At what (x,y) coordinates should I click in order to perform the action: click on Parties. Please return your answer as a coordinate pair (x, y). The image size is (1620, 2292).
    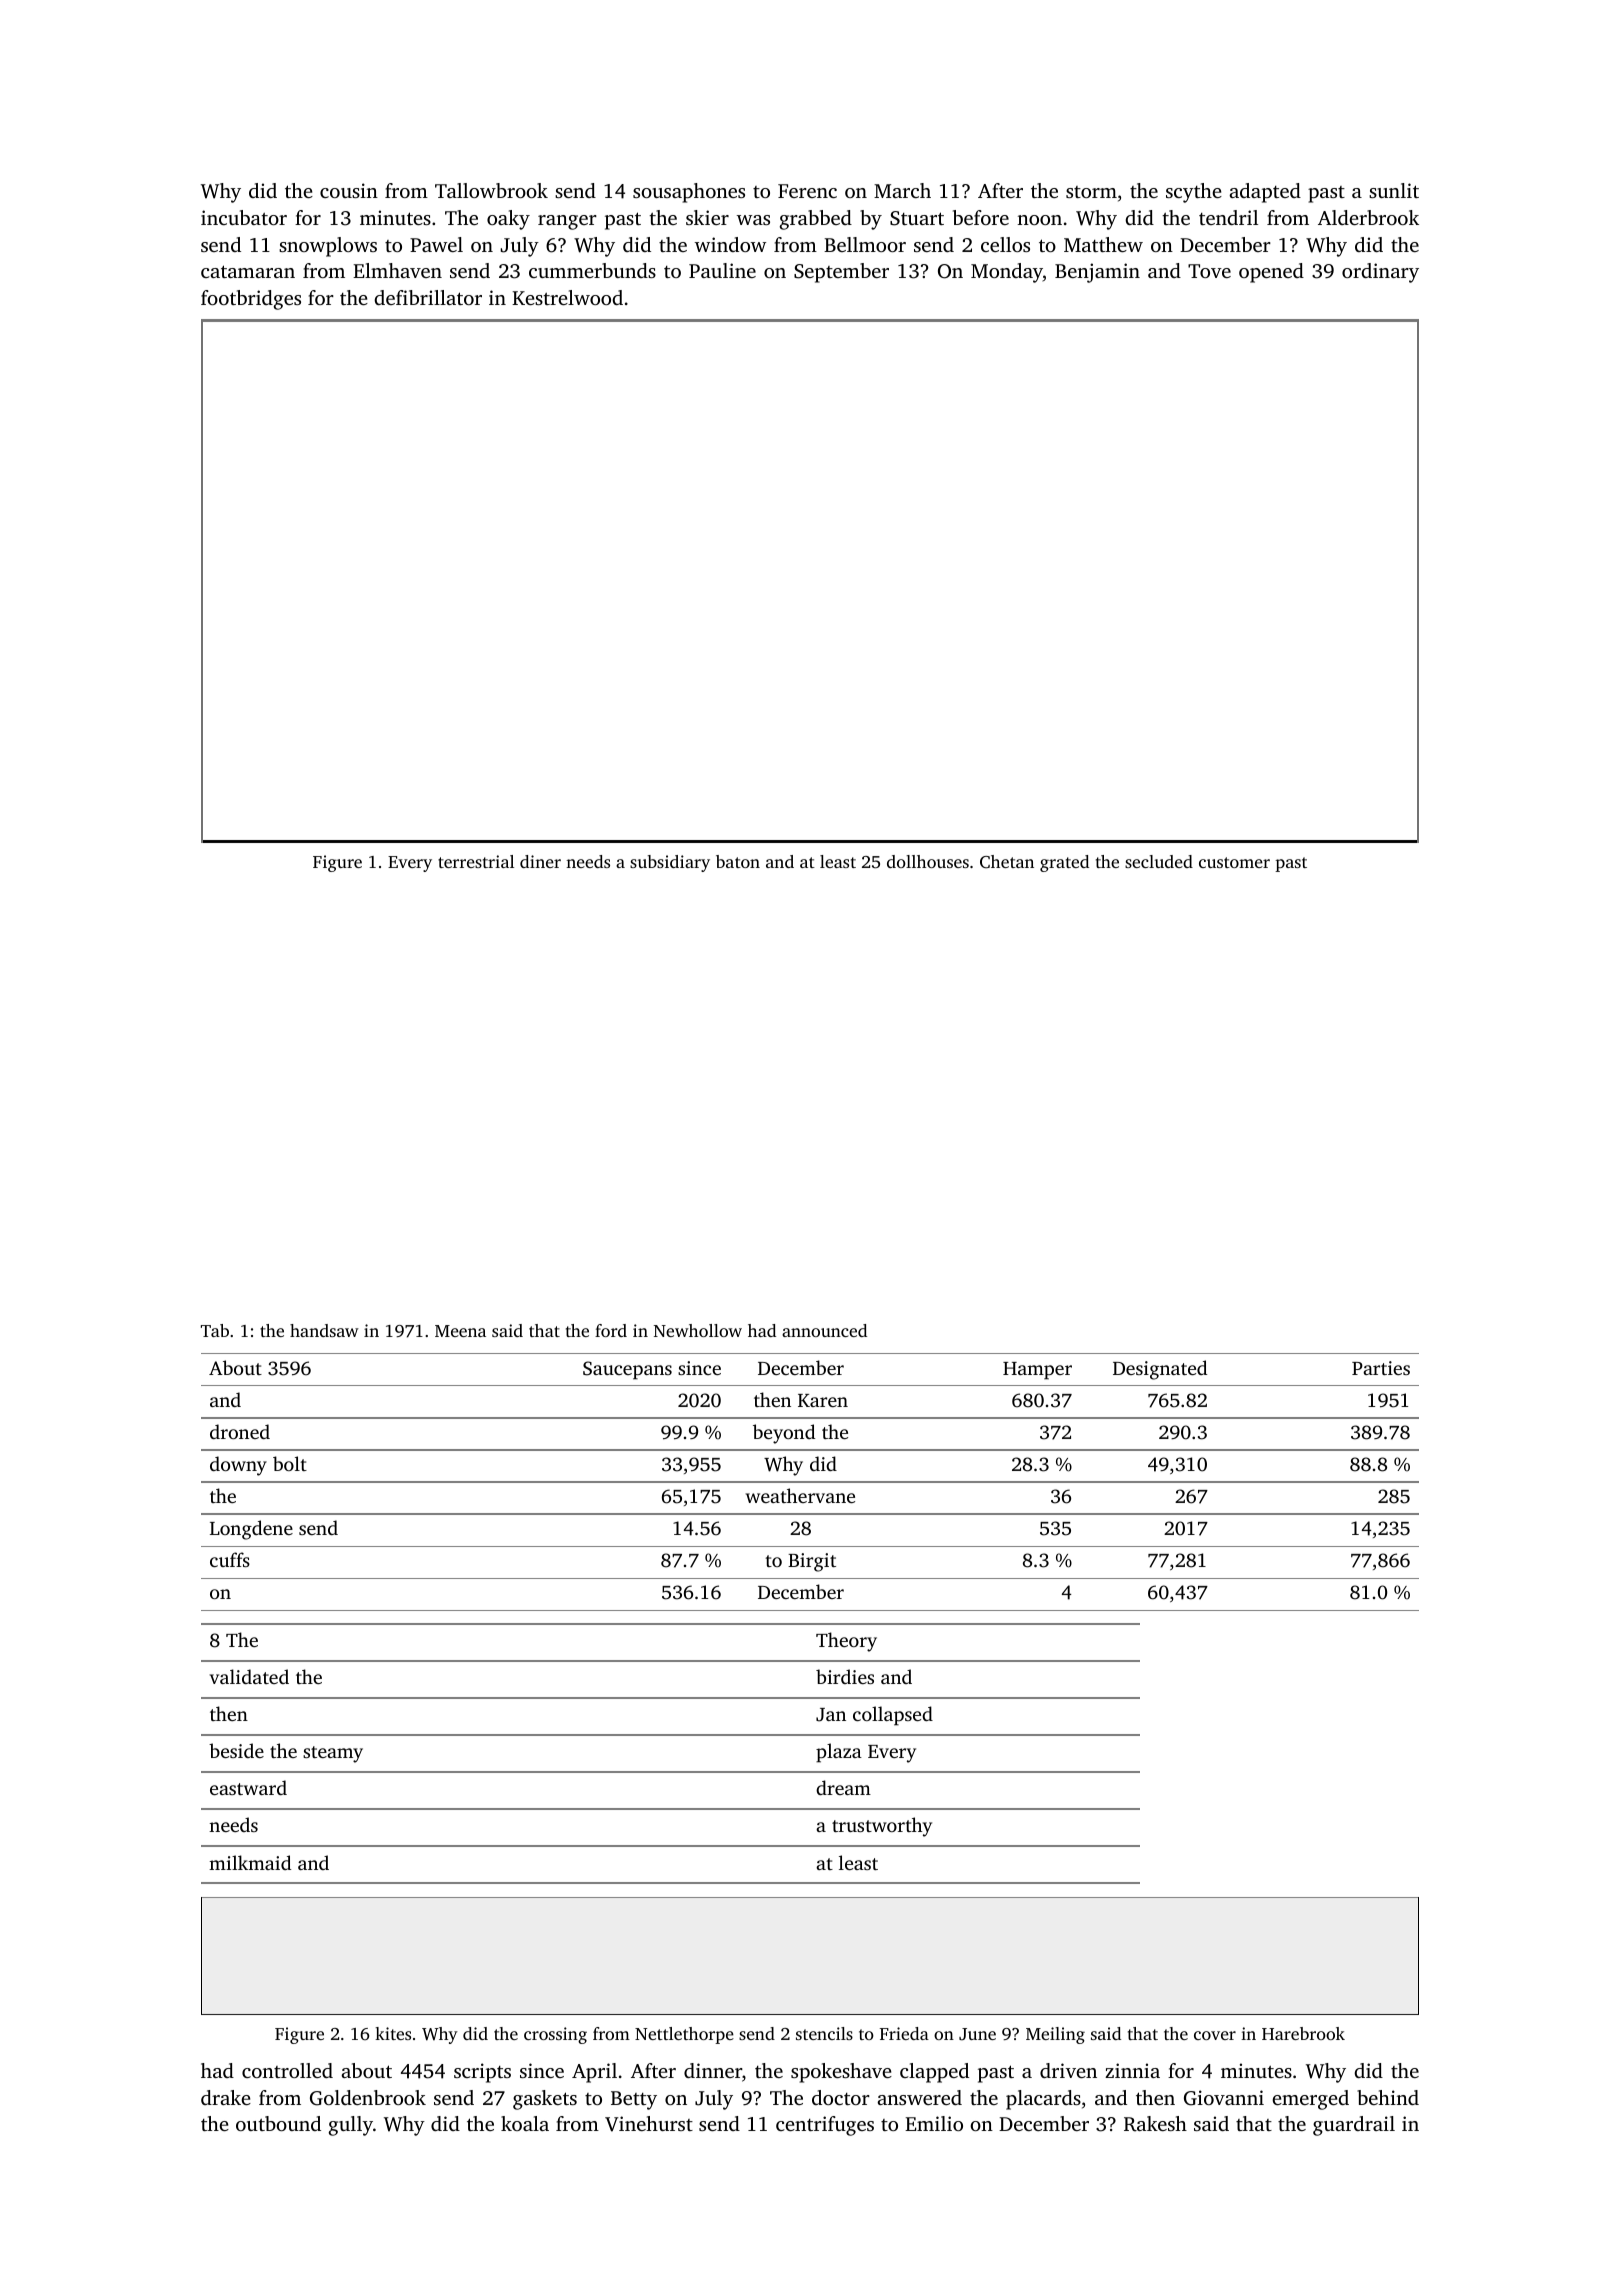
    Looking at the image, I should click on (1381, 1368).
